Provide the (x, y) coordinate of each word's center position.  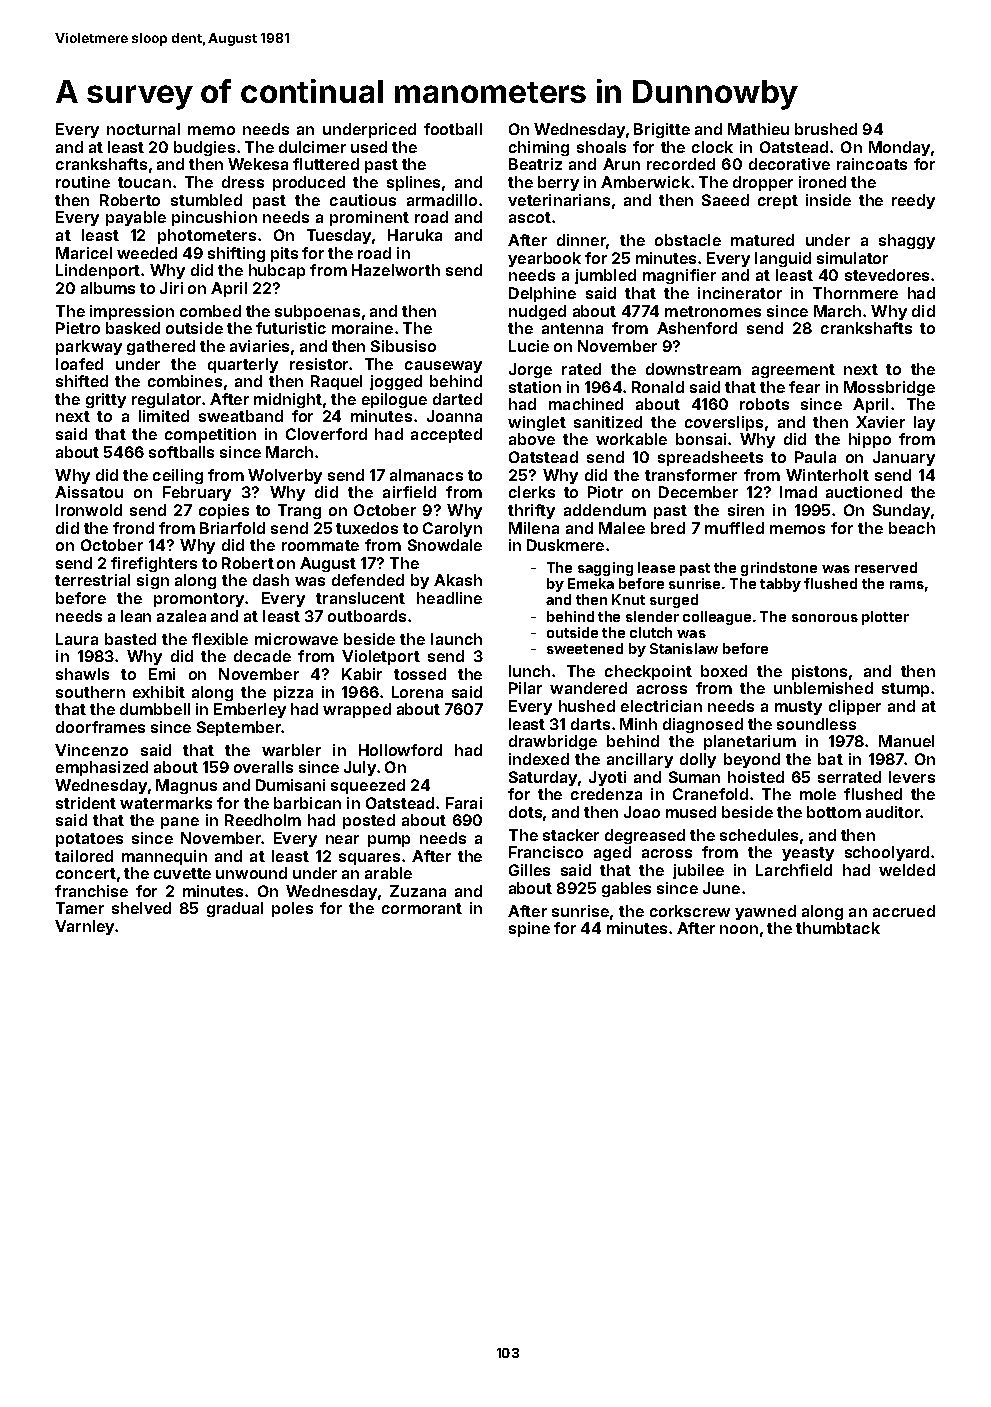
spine (529, 929)
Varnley (84, 927)
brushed (826, 129)
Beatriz (535, 164)
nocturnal (143, 129)
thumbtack (838, 928)
